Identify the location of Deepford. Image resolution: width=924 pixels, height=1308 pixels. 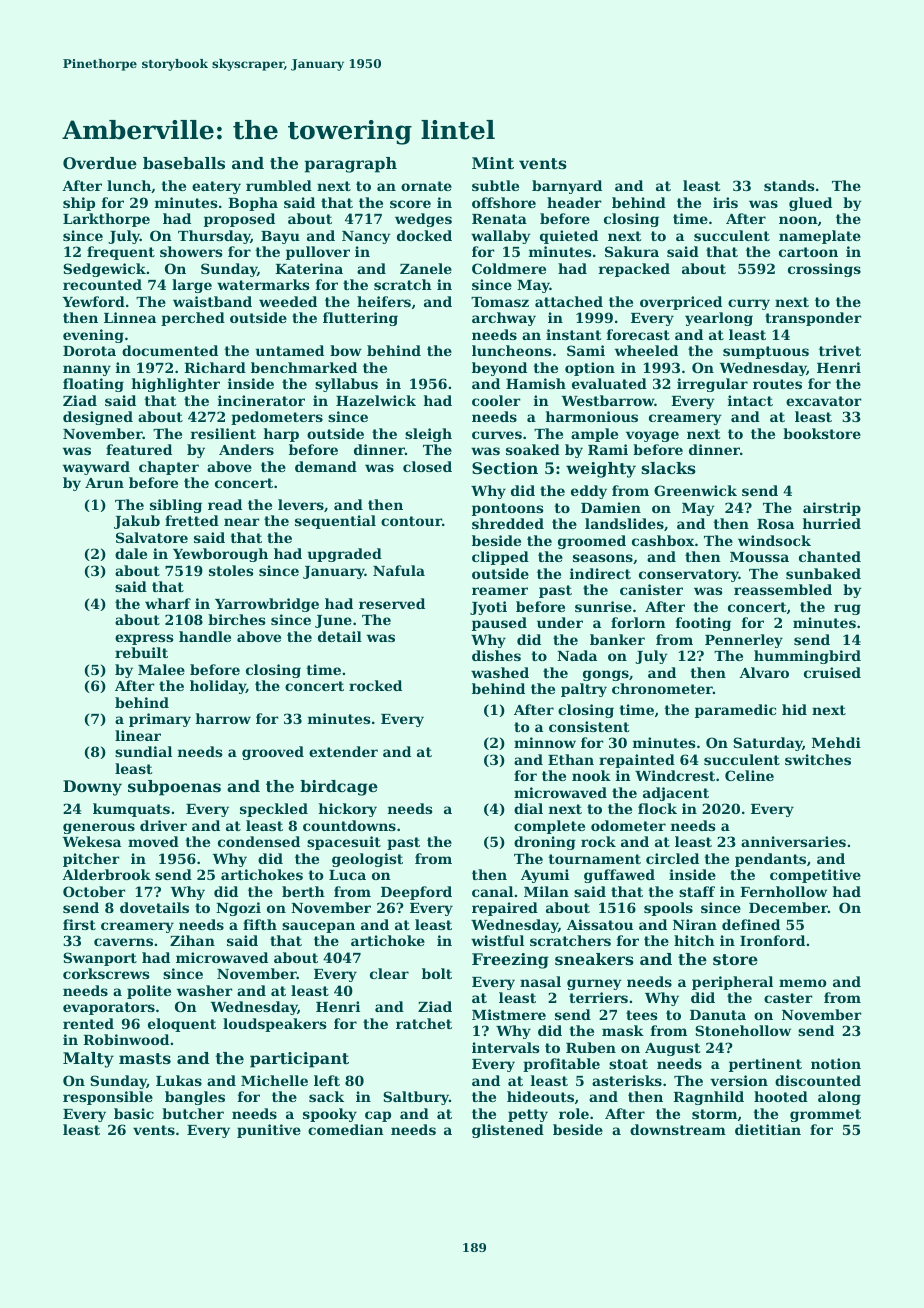
(416, 893).
